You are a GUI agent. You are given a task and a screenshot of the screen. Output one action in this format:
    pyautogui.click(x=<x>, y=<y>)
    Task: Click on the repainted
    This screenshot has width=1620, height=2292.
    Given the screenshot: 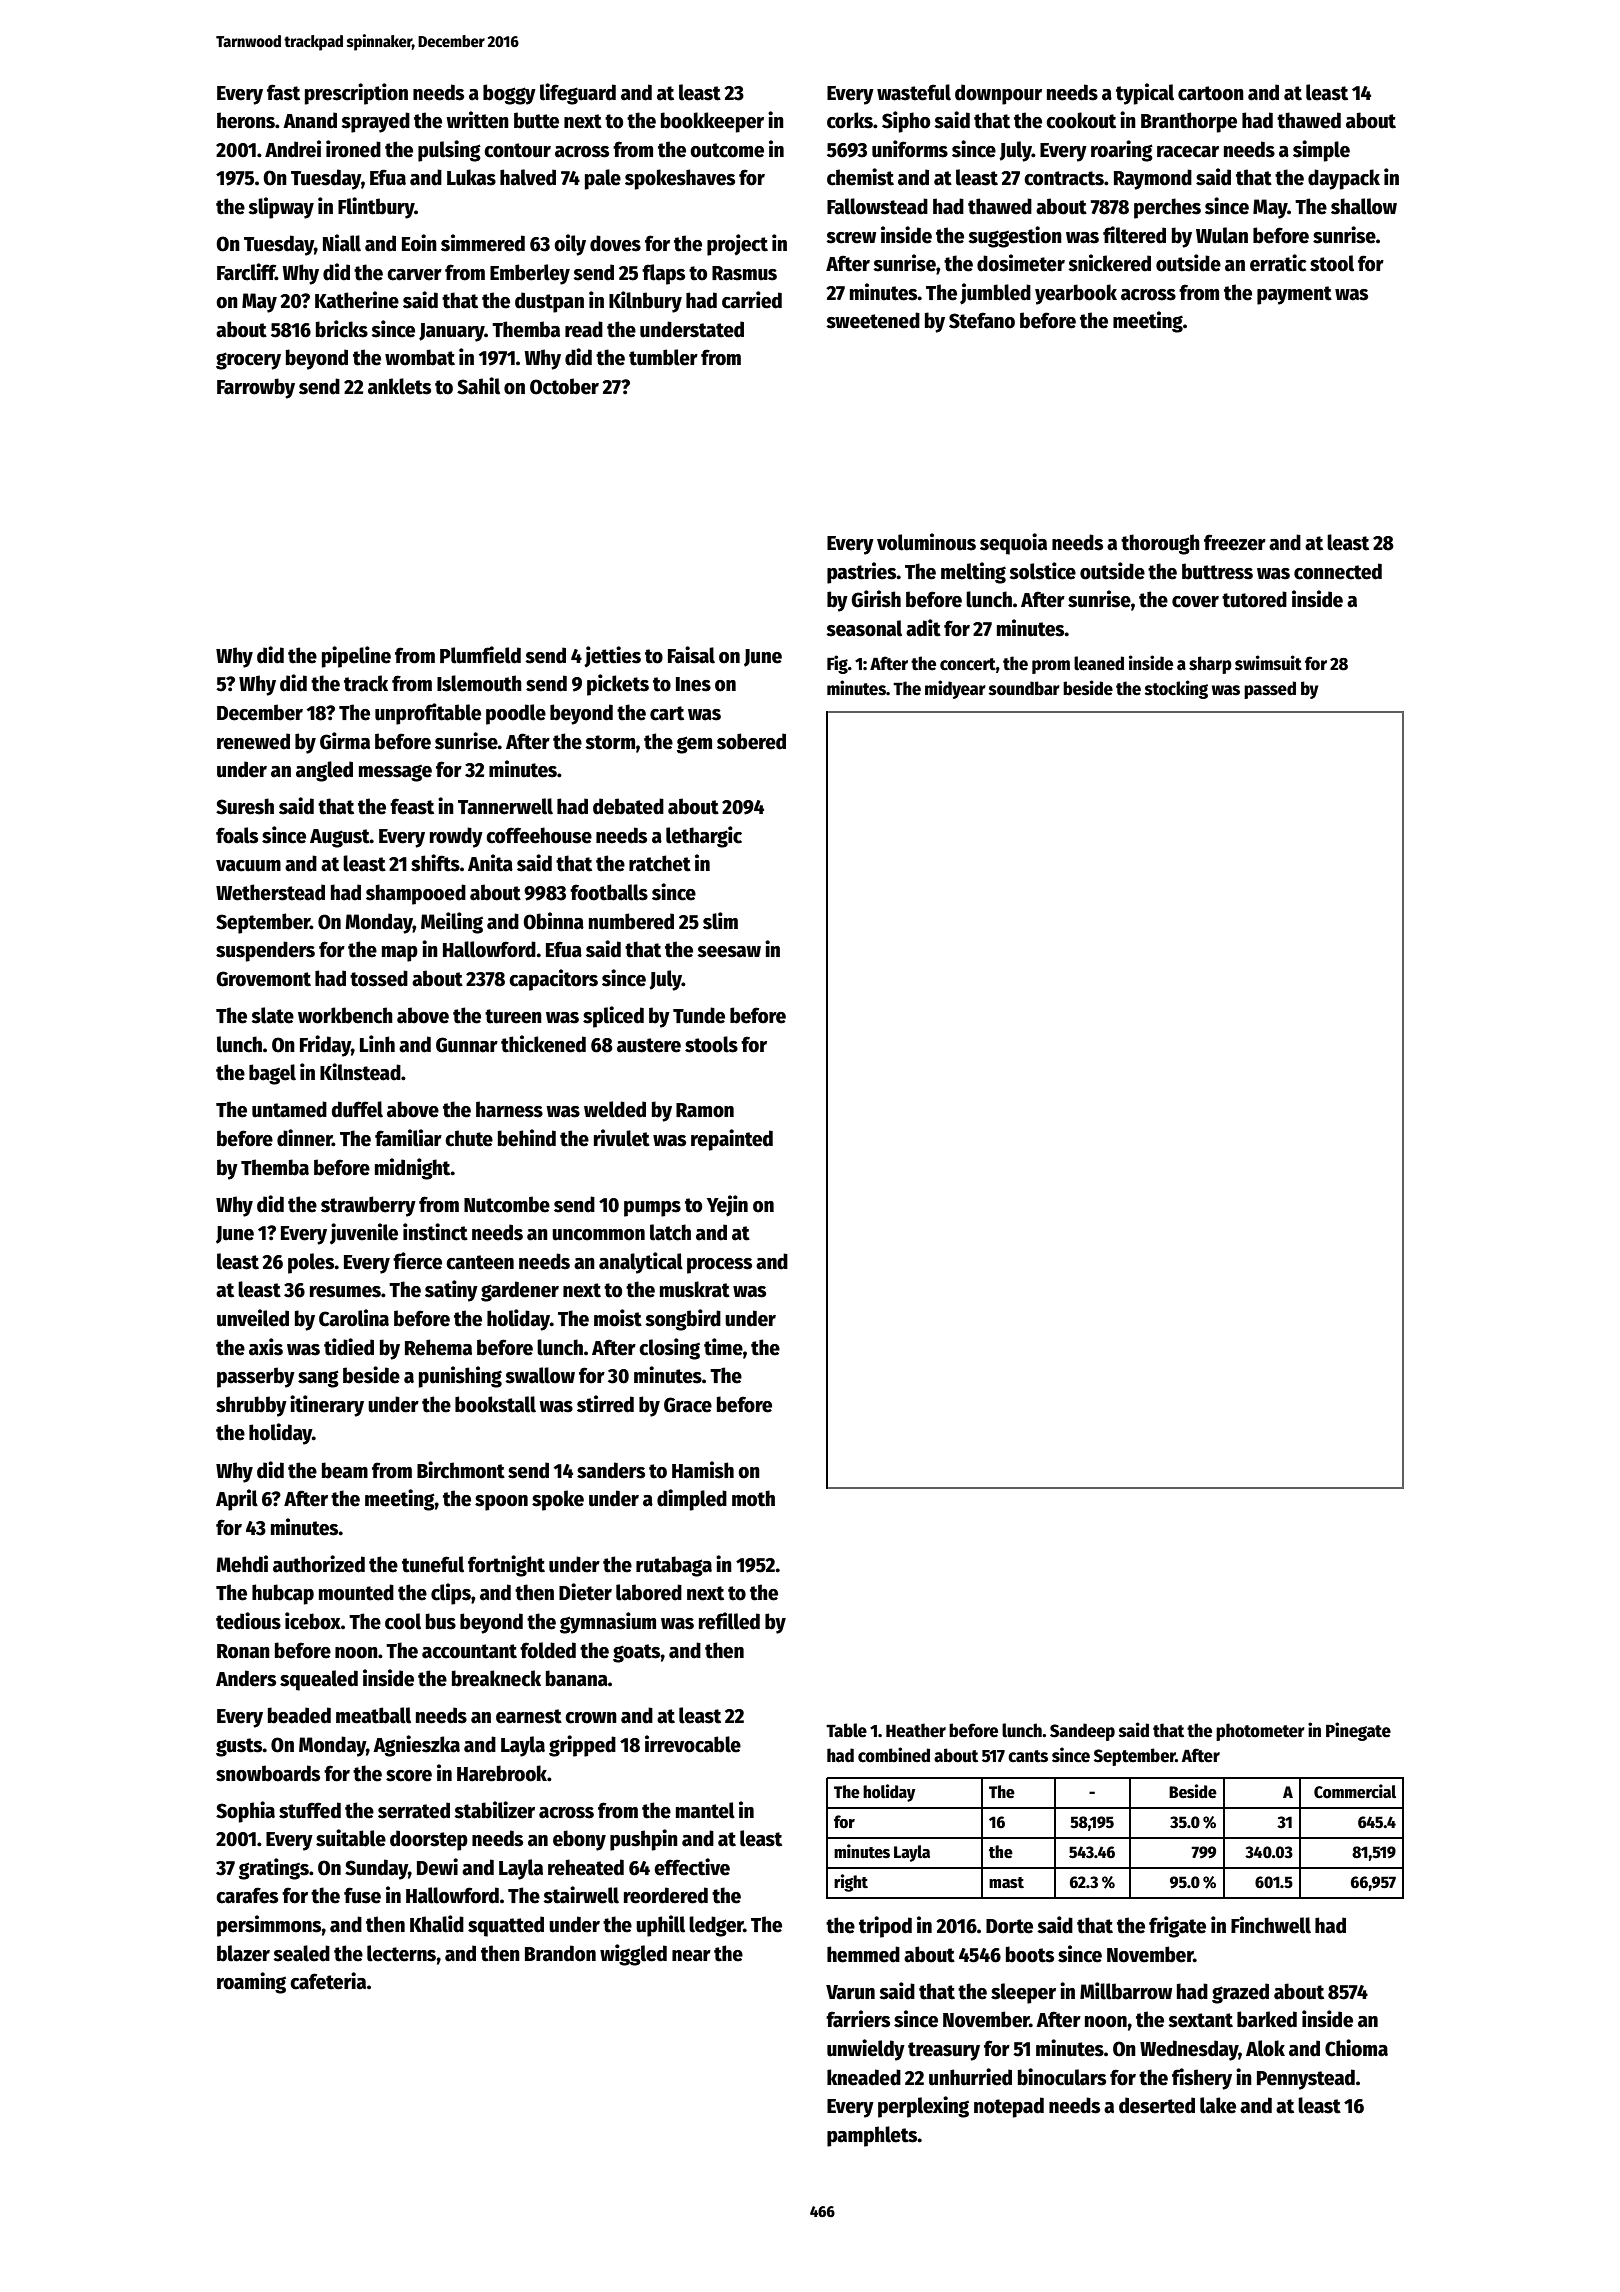 What is the action you would take?
    pyautogui.click(x=732, y=1140)
